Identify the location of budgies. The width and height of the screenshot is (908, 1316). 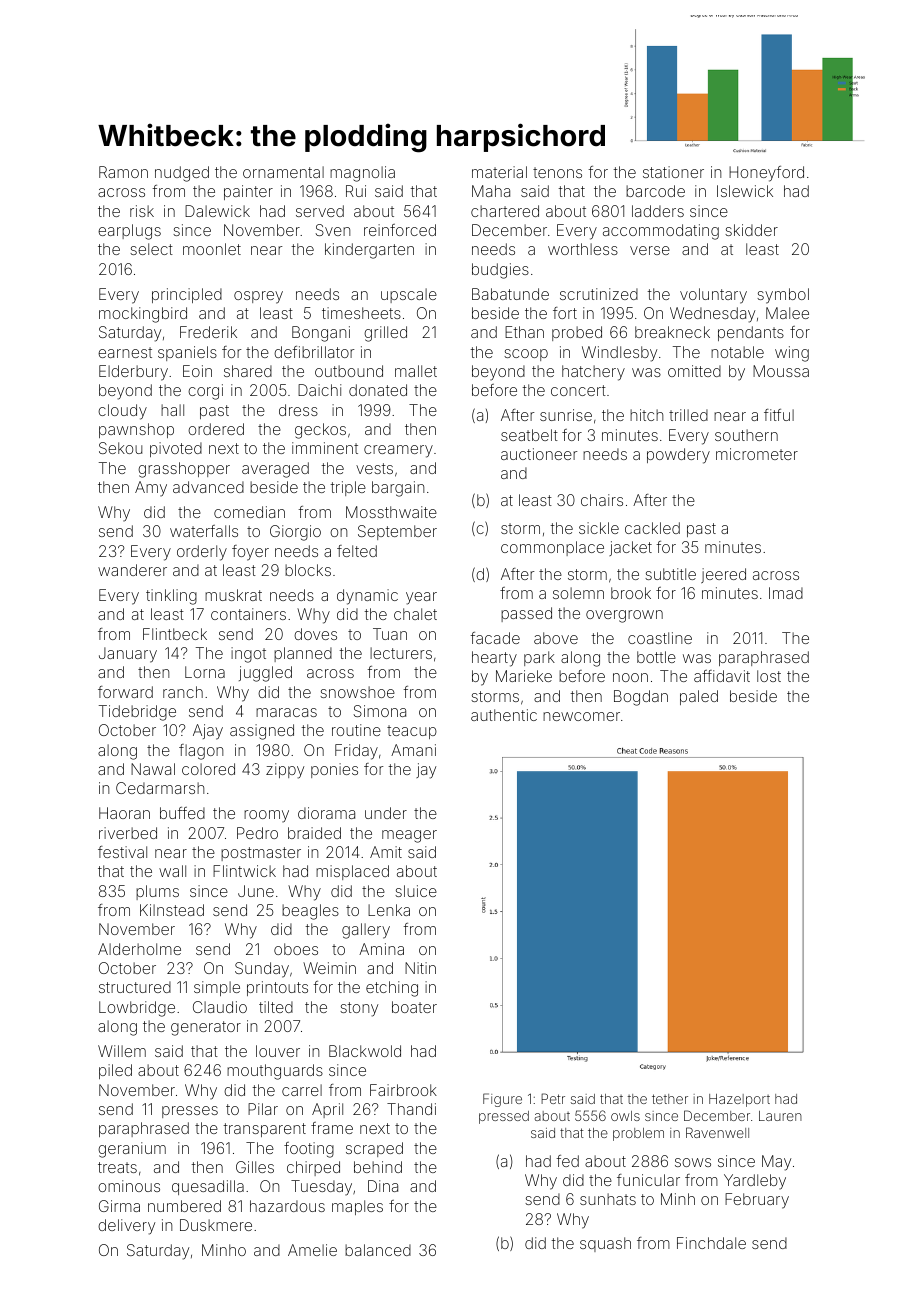
(500, 271).
